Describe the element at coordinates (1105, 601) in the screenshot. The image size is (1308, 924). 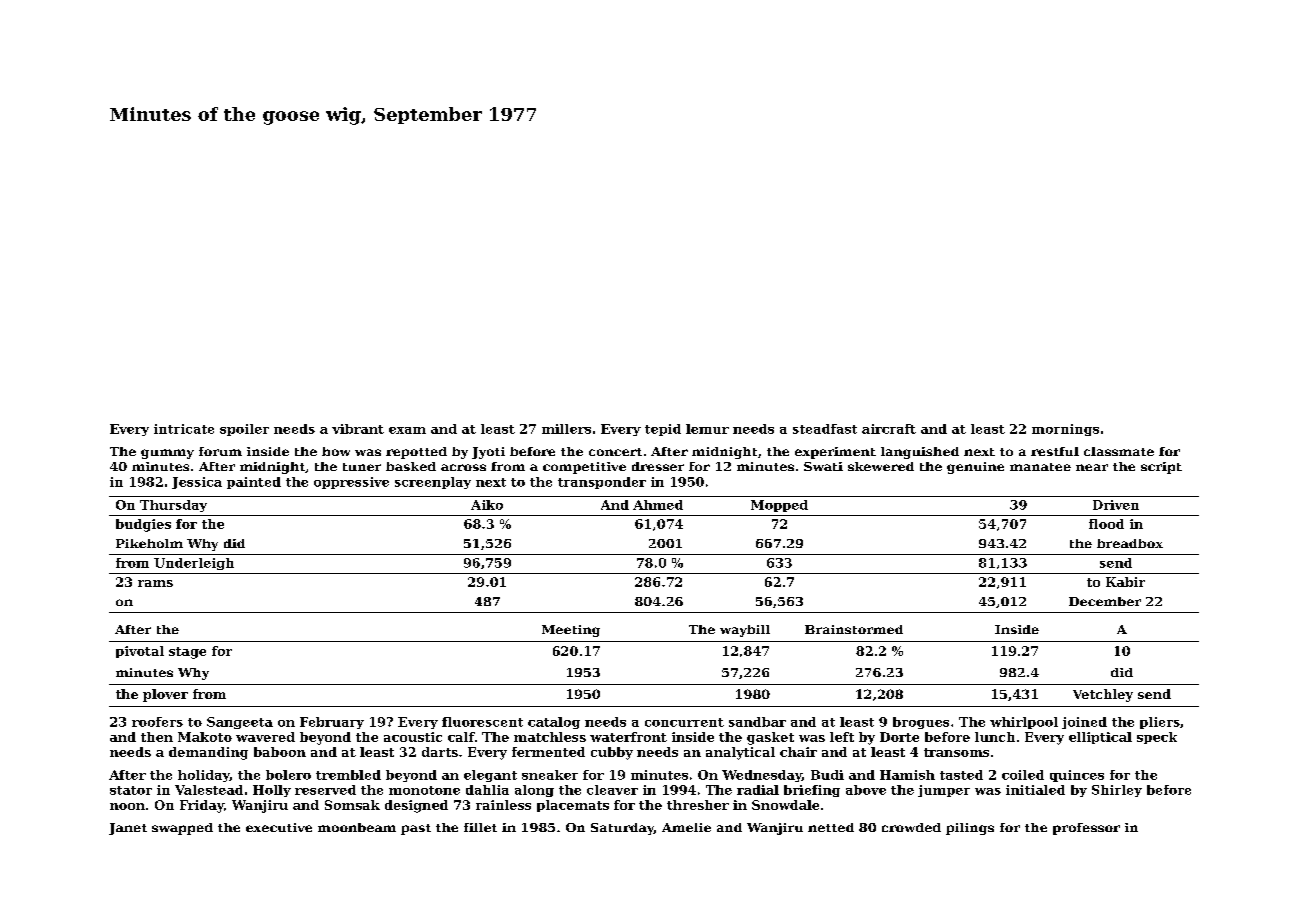
I see `December` at that location.
